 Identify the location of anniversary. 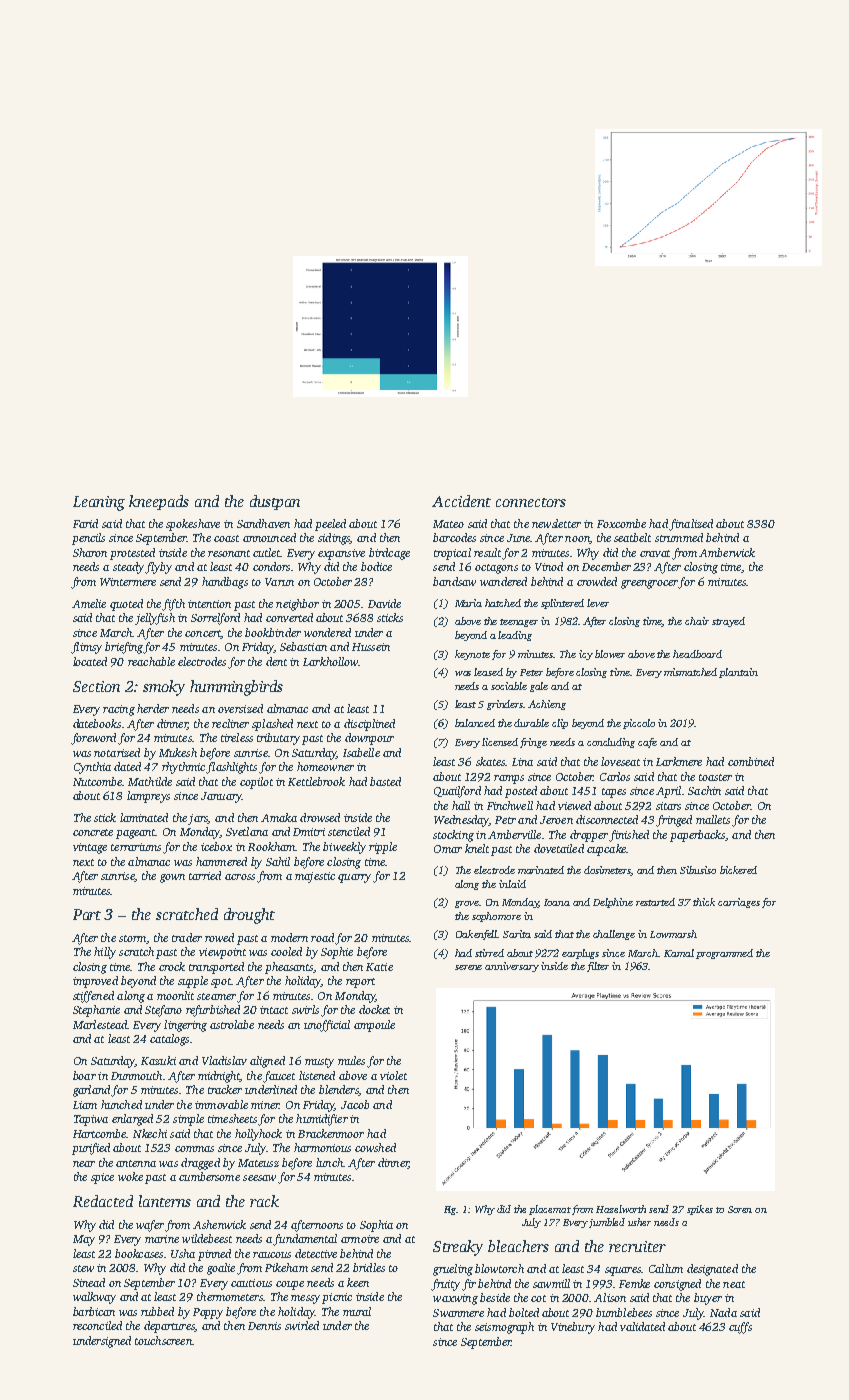
(512, 967).
